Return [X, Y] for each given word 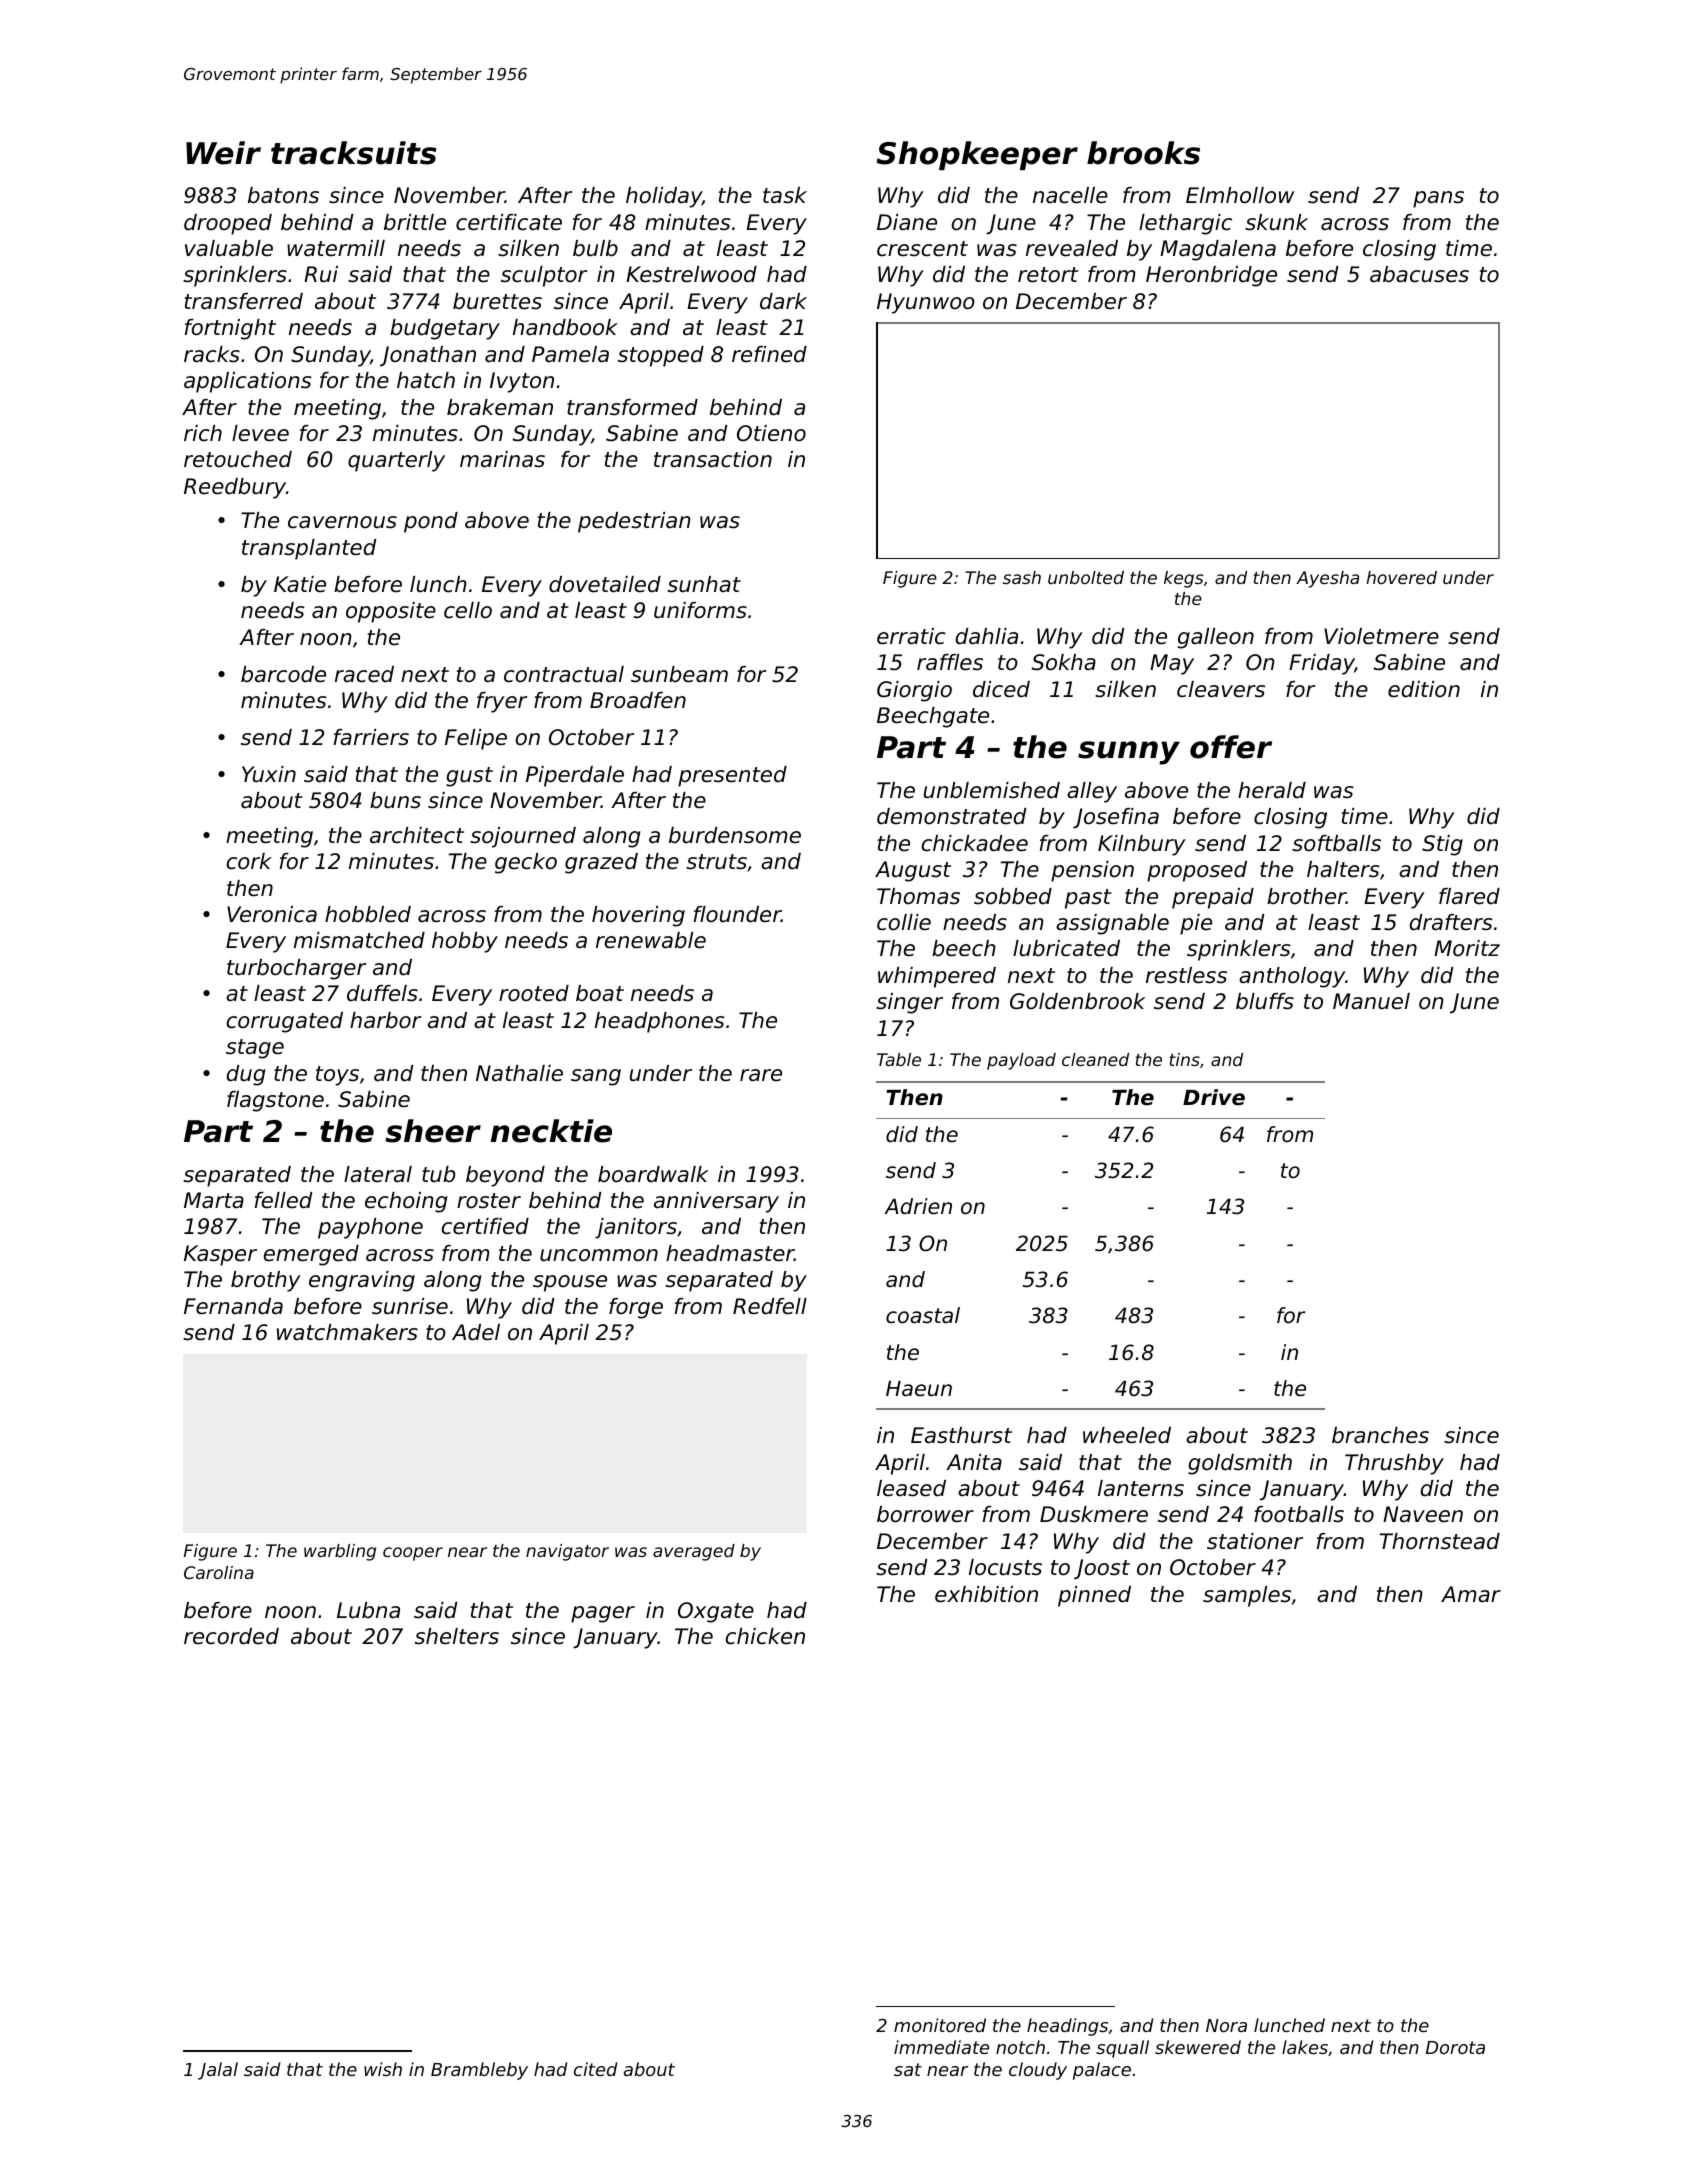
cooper [413, 1554]
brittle [415, 222]
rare [761, 1075]
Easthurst [961, 1435]
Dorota [1455, 2047]
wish [383, 2069]
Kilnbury [1142, 845]
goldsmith [1240, 1464]
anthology [1292, 977]
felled [283, 1200]
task [785, 195]
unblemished [992, 790]
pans [1438, 199]
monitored [940, 2025]
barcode [283, 674]
